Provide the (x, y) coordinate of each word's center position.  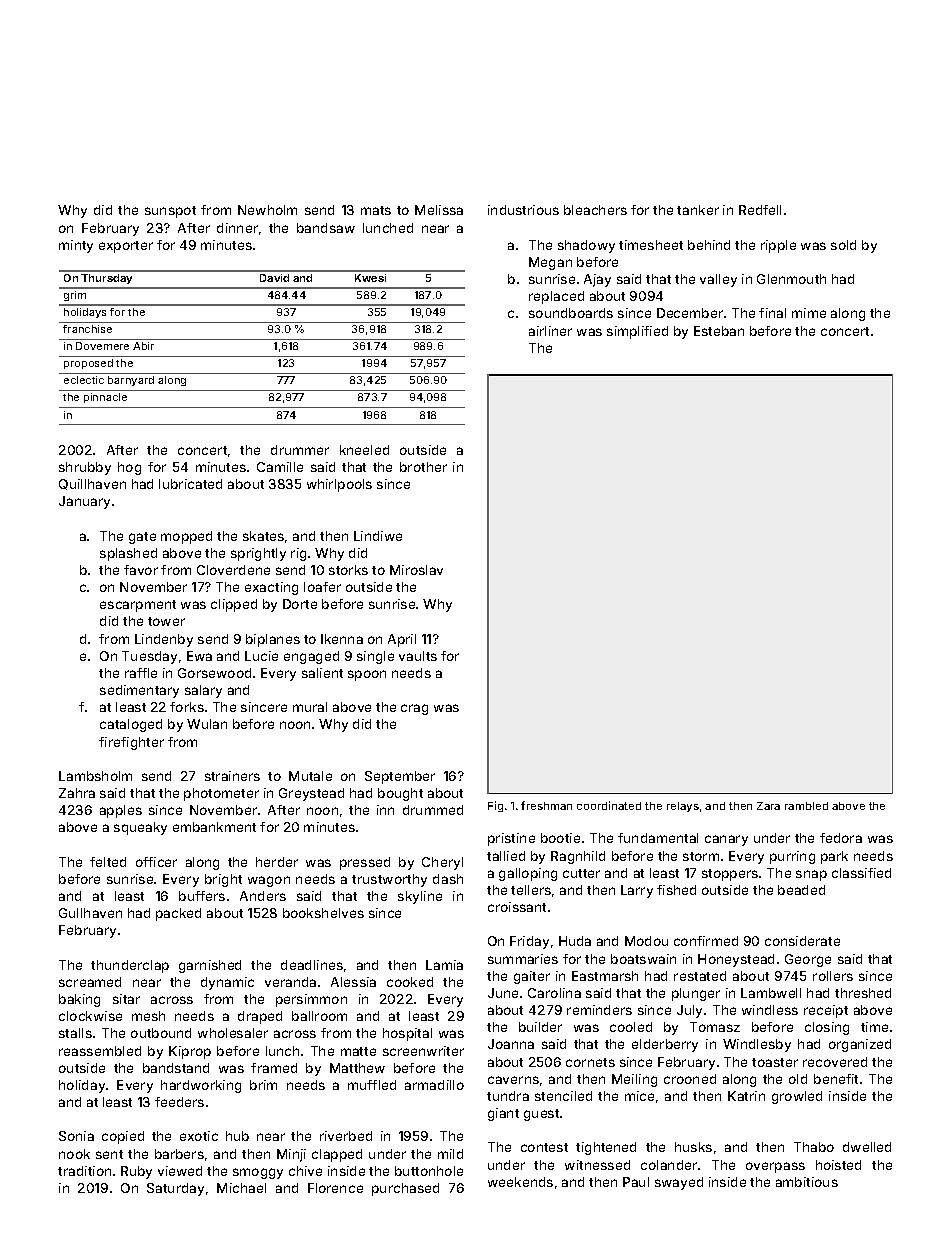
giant (503, 1114)
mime (809, 313)
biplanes (273, 640)
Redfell (760, 210)
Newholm (267, 210)
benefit (836, 1079)
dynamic (227, 983)
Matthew (357, 1068)
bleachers (595, 210)
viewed (180, 1171)
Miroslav (416, 570)
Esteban (719, 331)
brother (423, 467)
